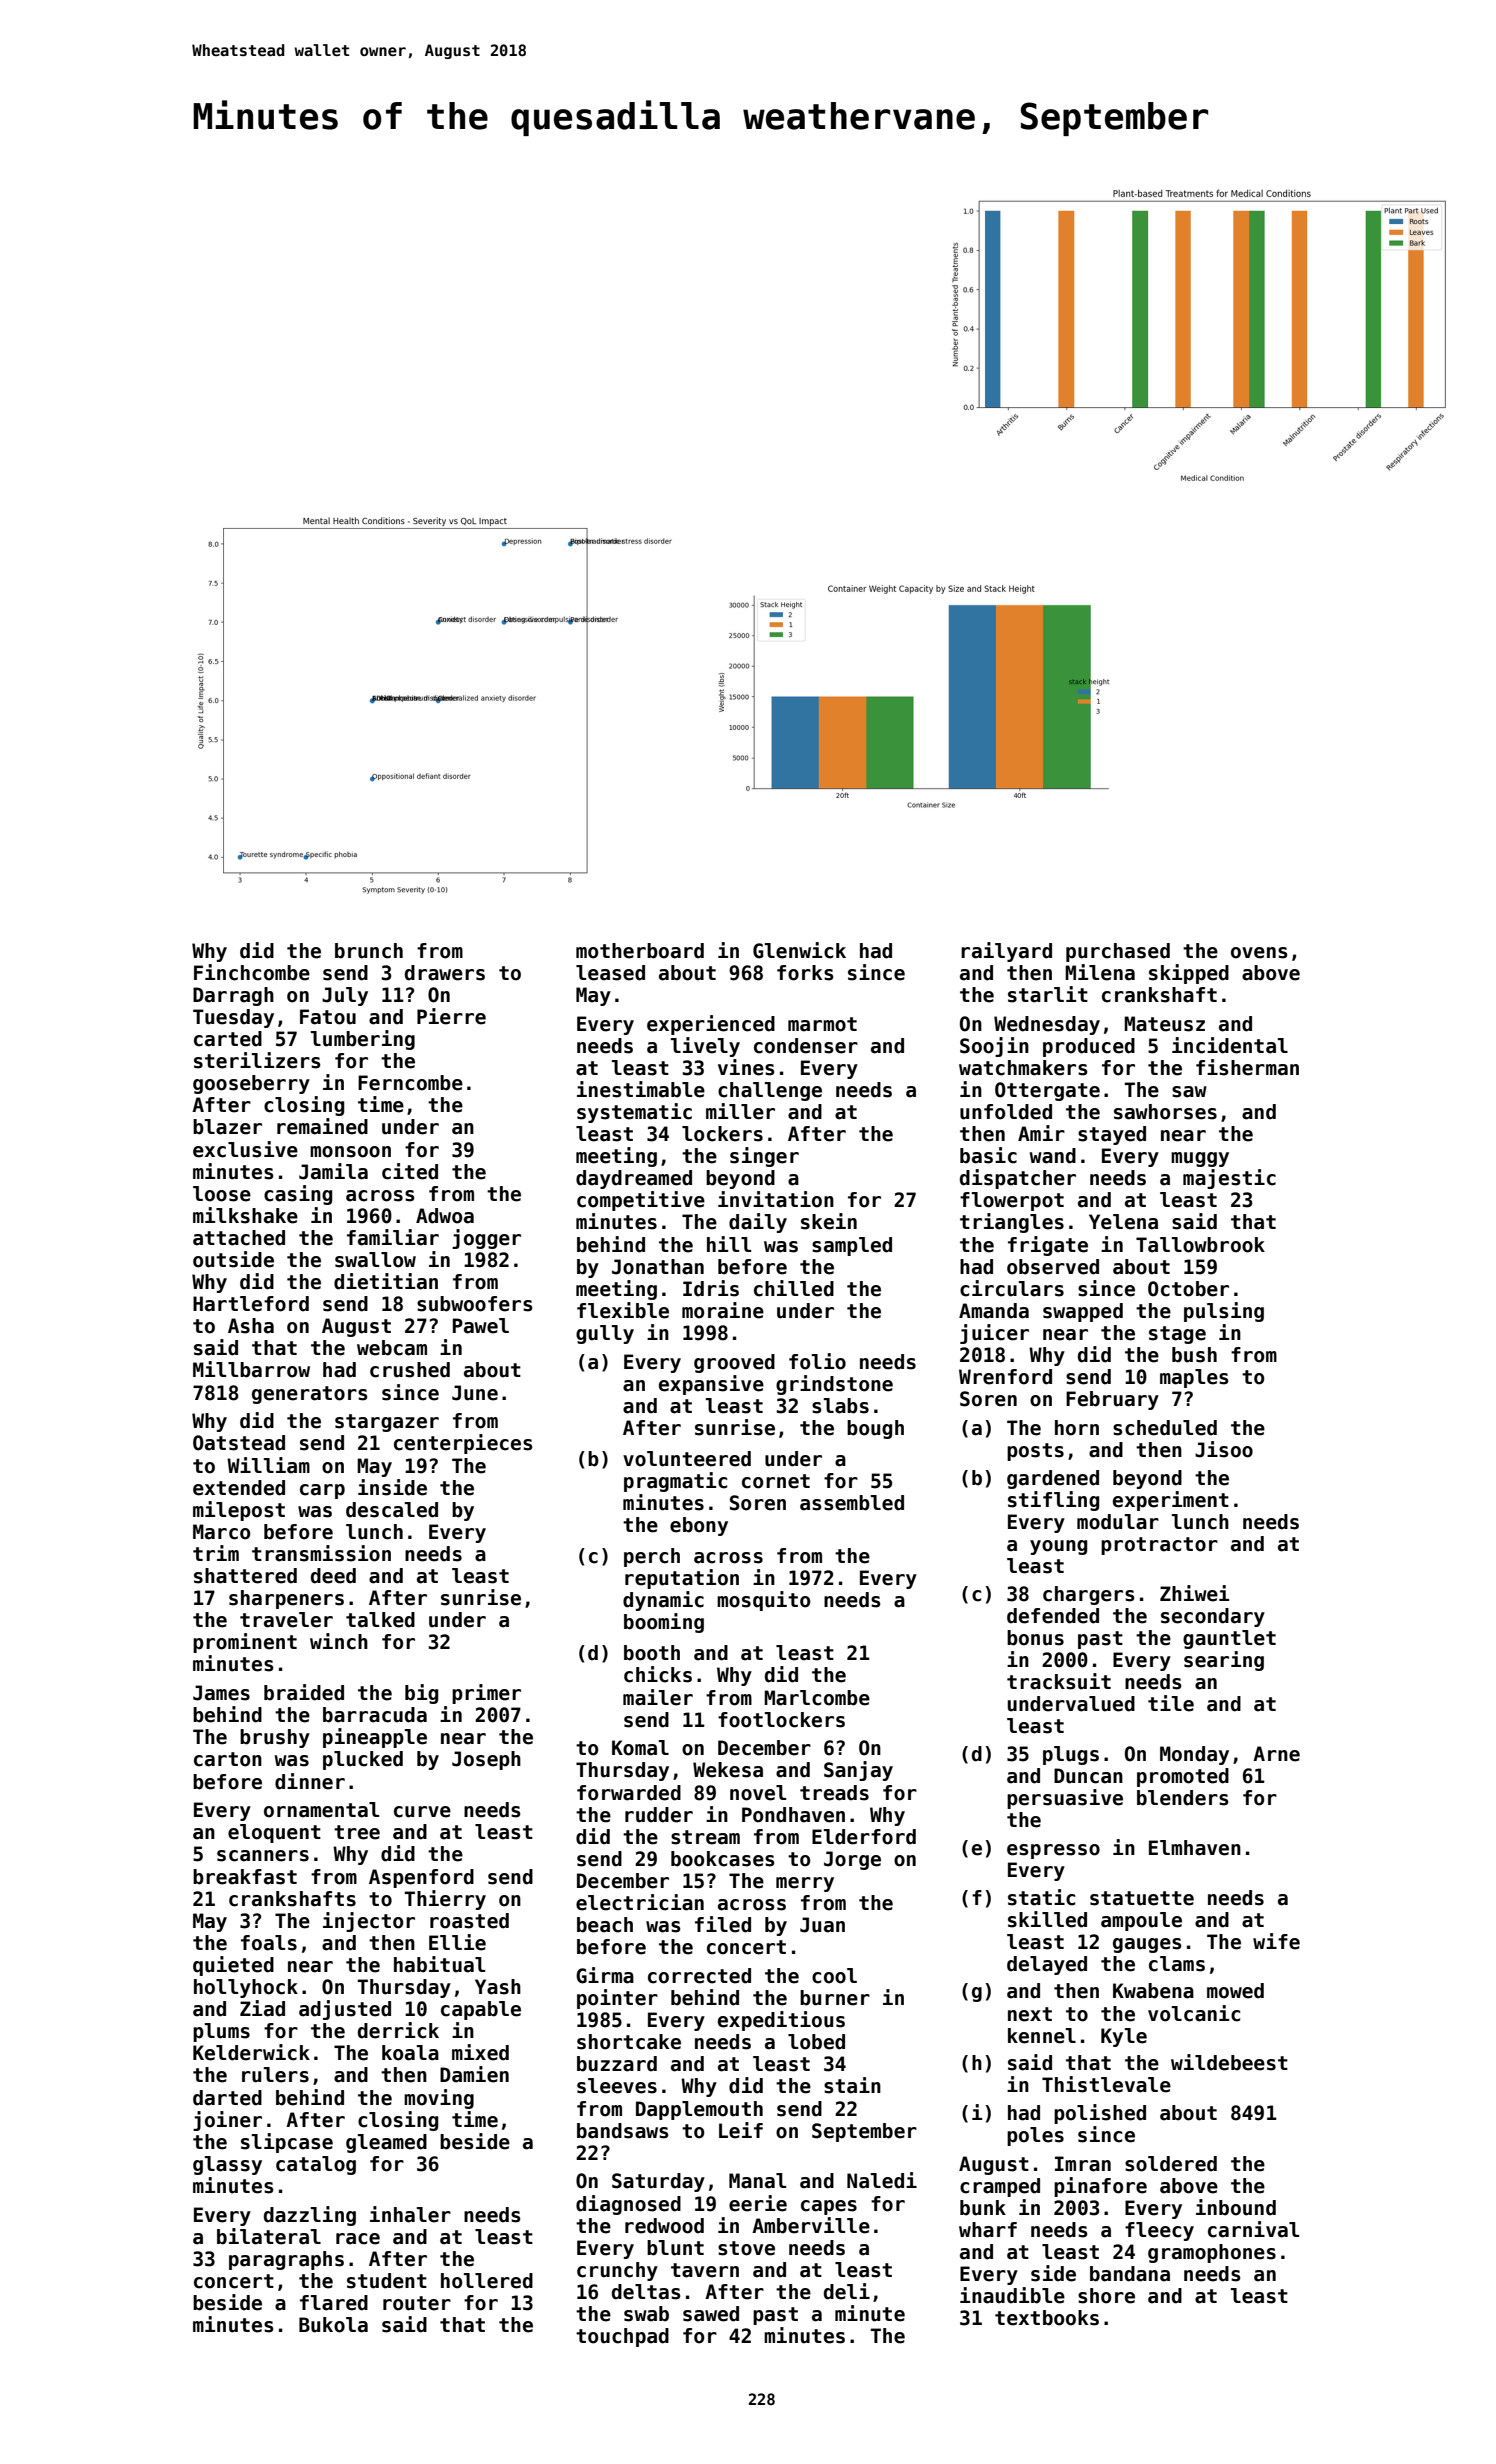 The image size is (1496, 2464). I want to click on sawed, so click(711, 2314).
